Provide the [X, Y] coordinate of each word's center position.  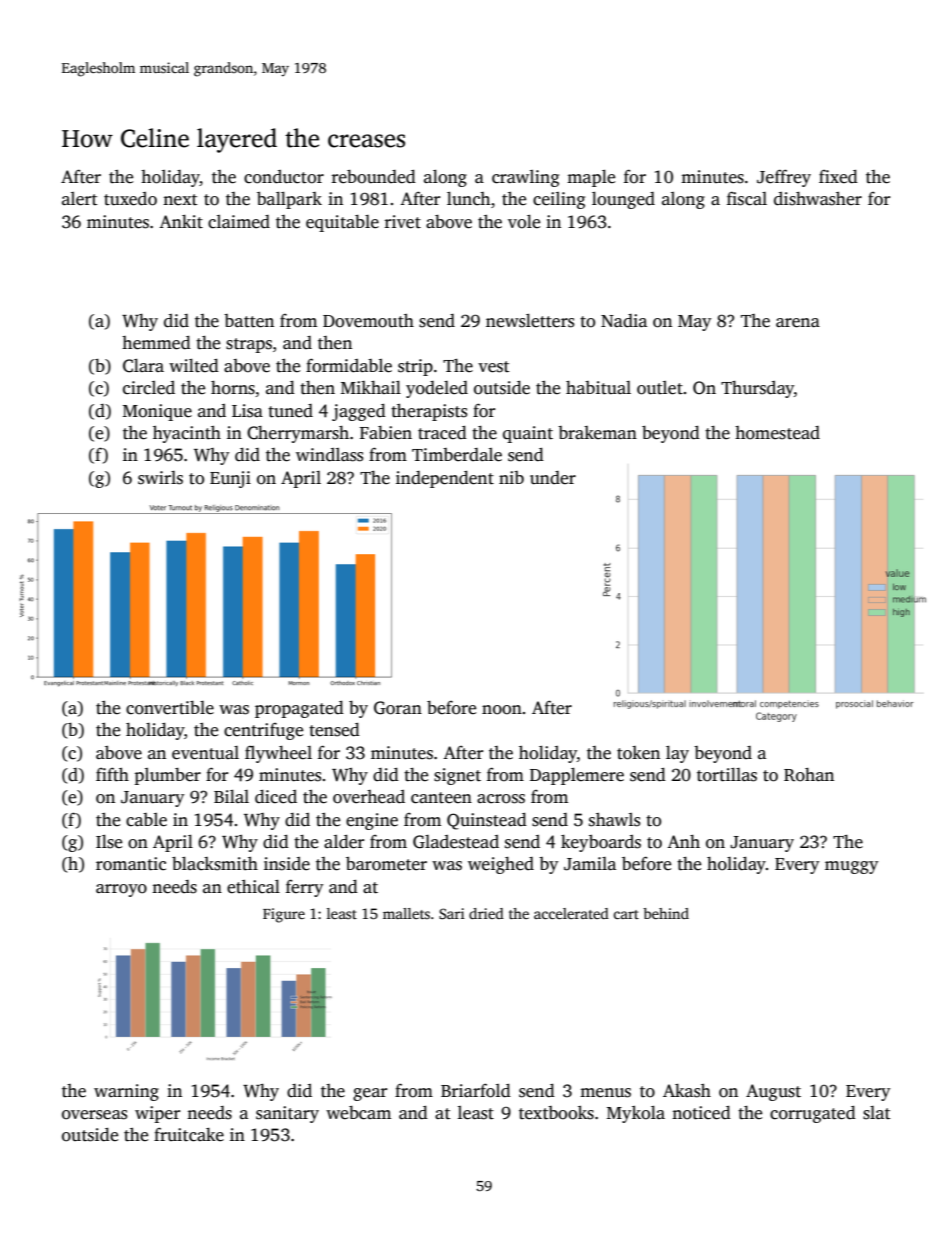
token [638, 753]
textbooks [556, 1113]
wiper [157, 1114]
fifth [112, 774]
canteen [441, 798]
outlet [660, 388]
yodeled [437, 389]
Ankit [181, 222]
